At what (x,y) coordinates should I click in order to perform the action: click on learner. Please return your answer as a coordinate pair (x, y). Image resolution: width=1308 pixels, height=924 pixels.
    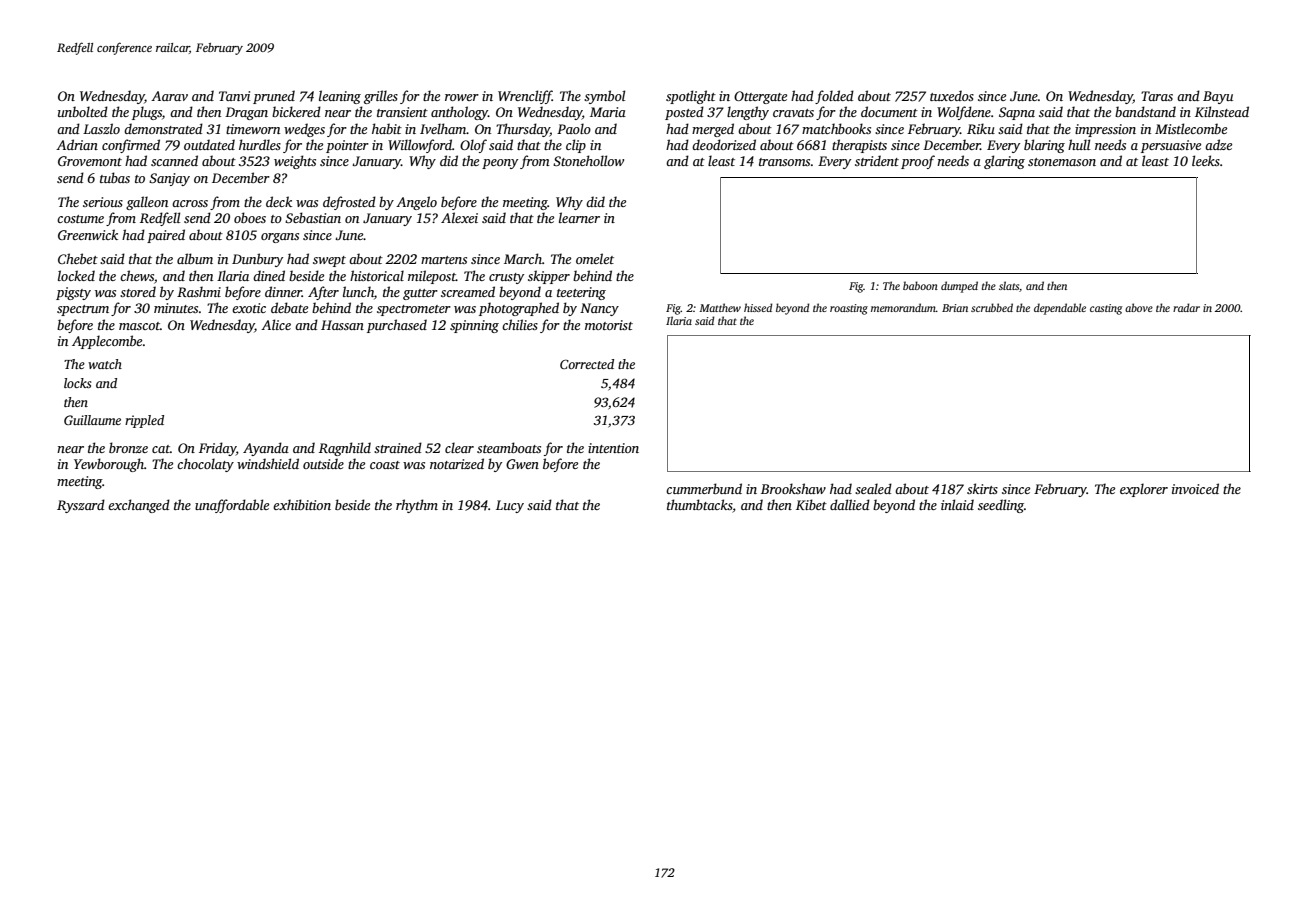
    Looking at the image, I should click on (579, 217).
